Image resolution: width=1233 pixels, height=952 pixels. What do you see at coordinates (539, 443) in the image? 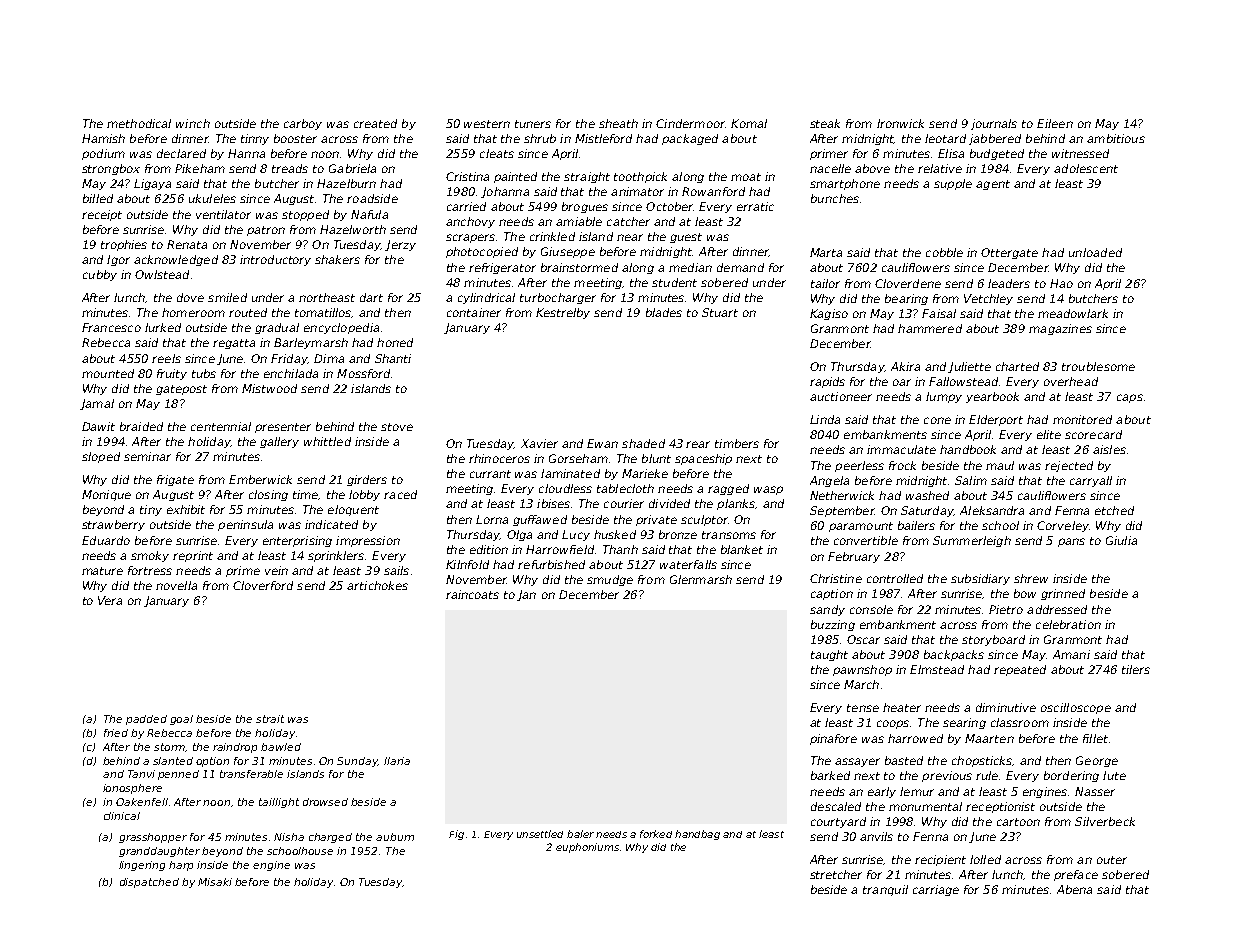
I see `Xavier` at bounding box center [539, 443].
